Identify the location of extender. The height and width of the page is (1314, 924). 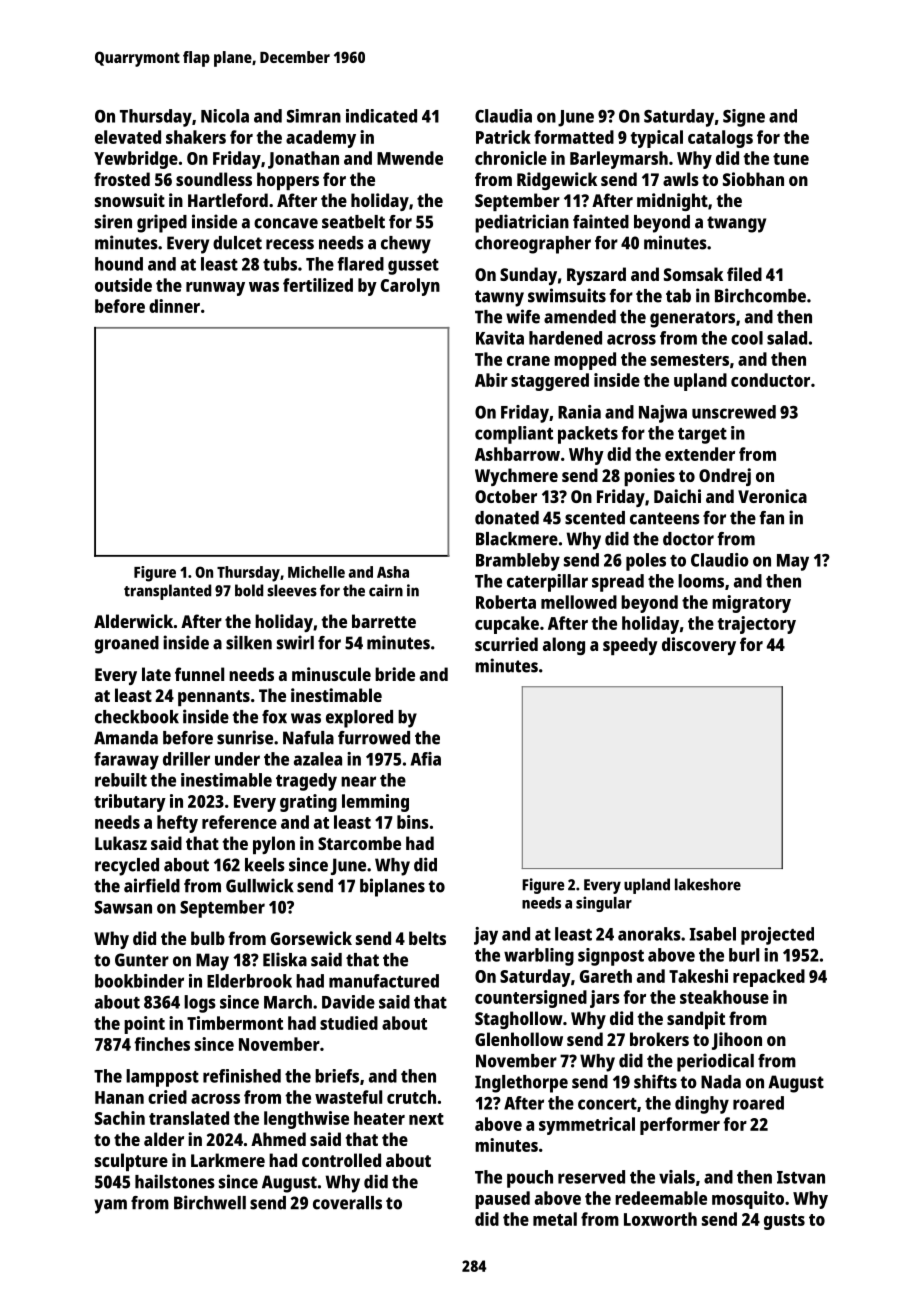
(700, 454).
